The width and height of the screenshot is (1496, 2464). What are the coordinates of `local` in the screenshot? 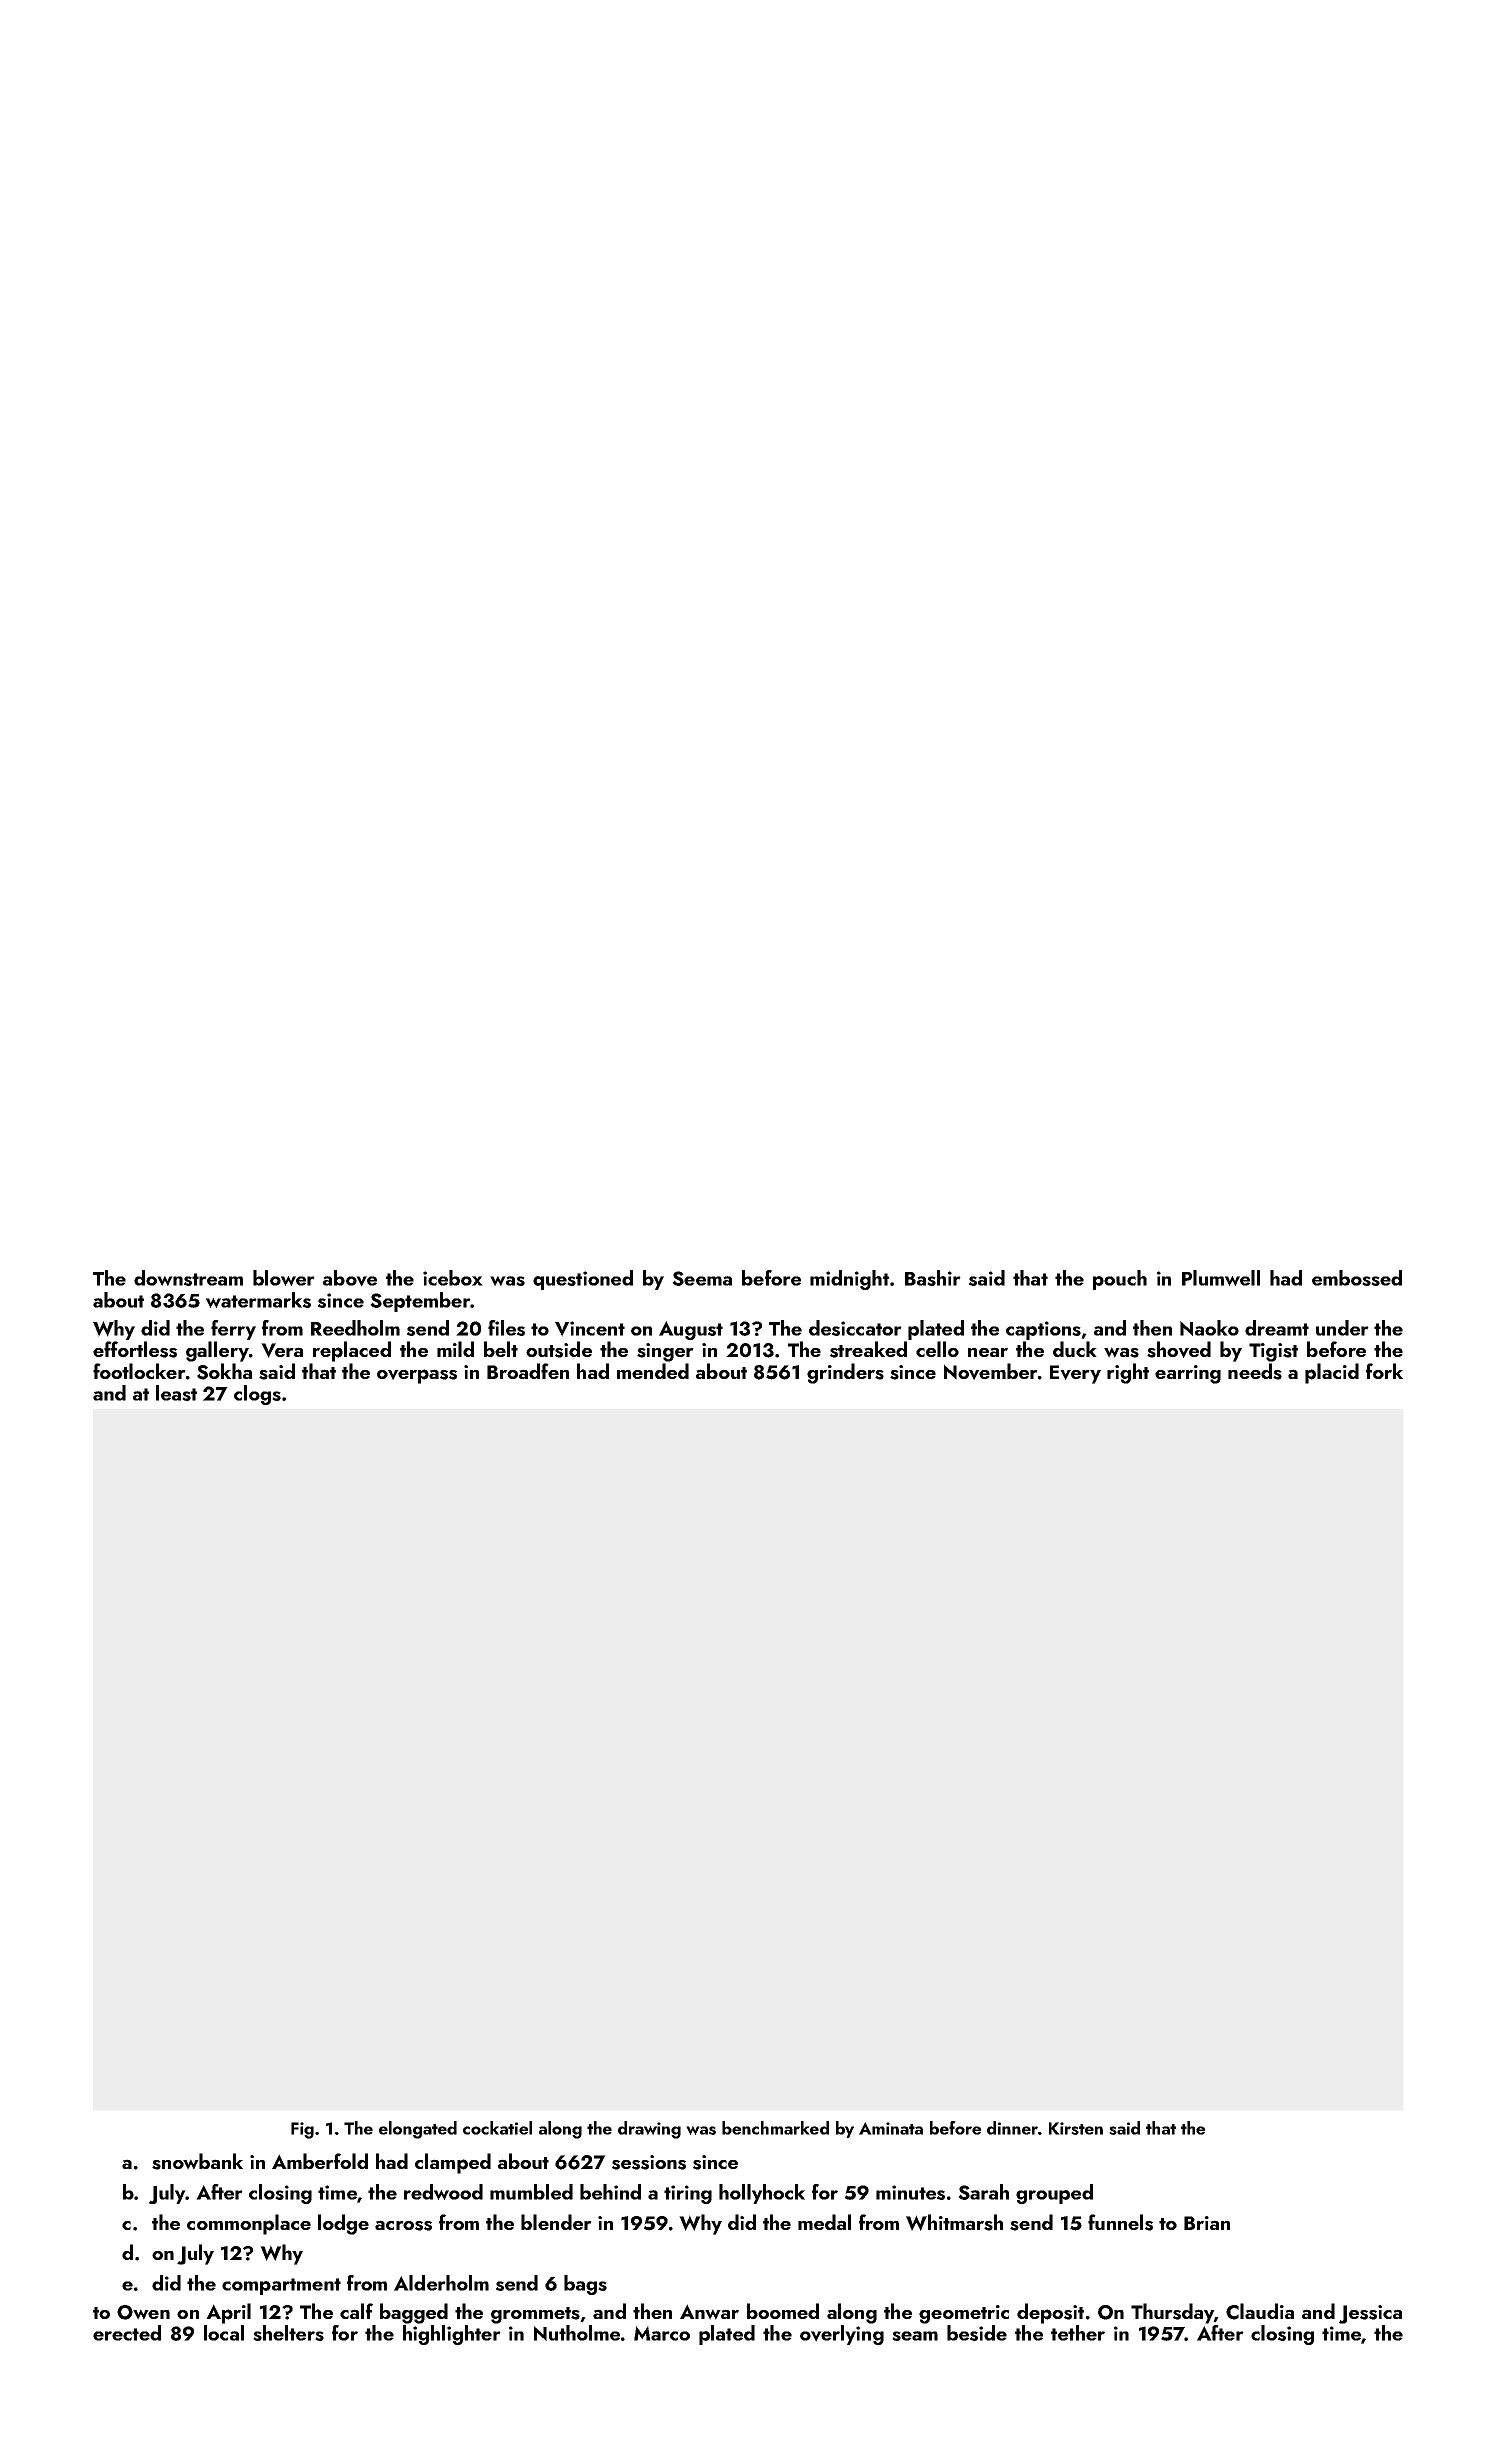 It's located at (224, 2333).
